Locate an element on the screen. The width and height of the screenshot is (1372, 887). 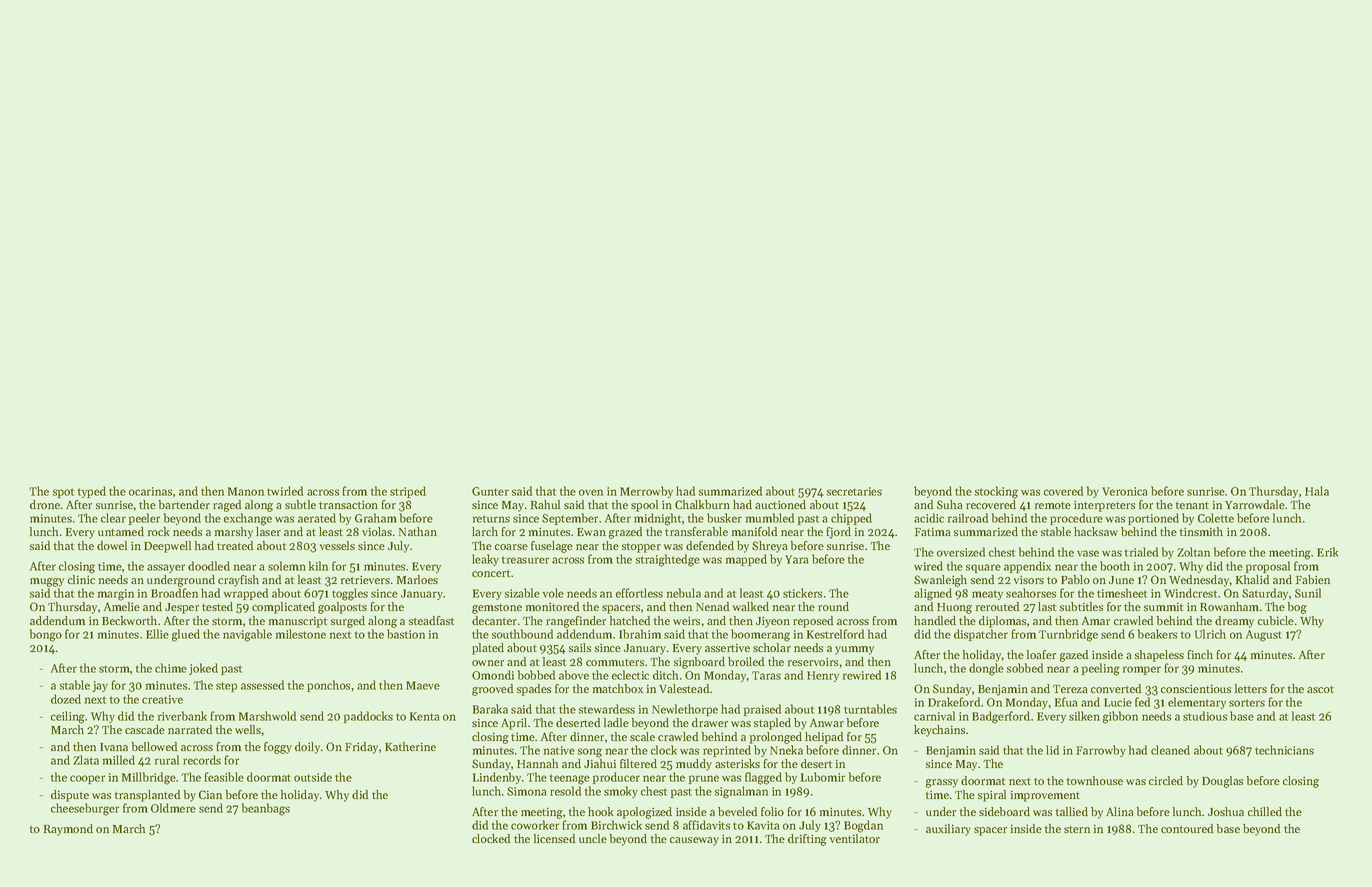
outside is located at coordinates (313, 777).
